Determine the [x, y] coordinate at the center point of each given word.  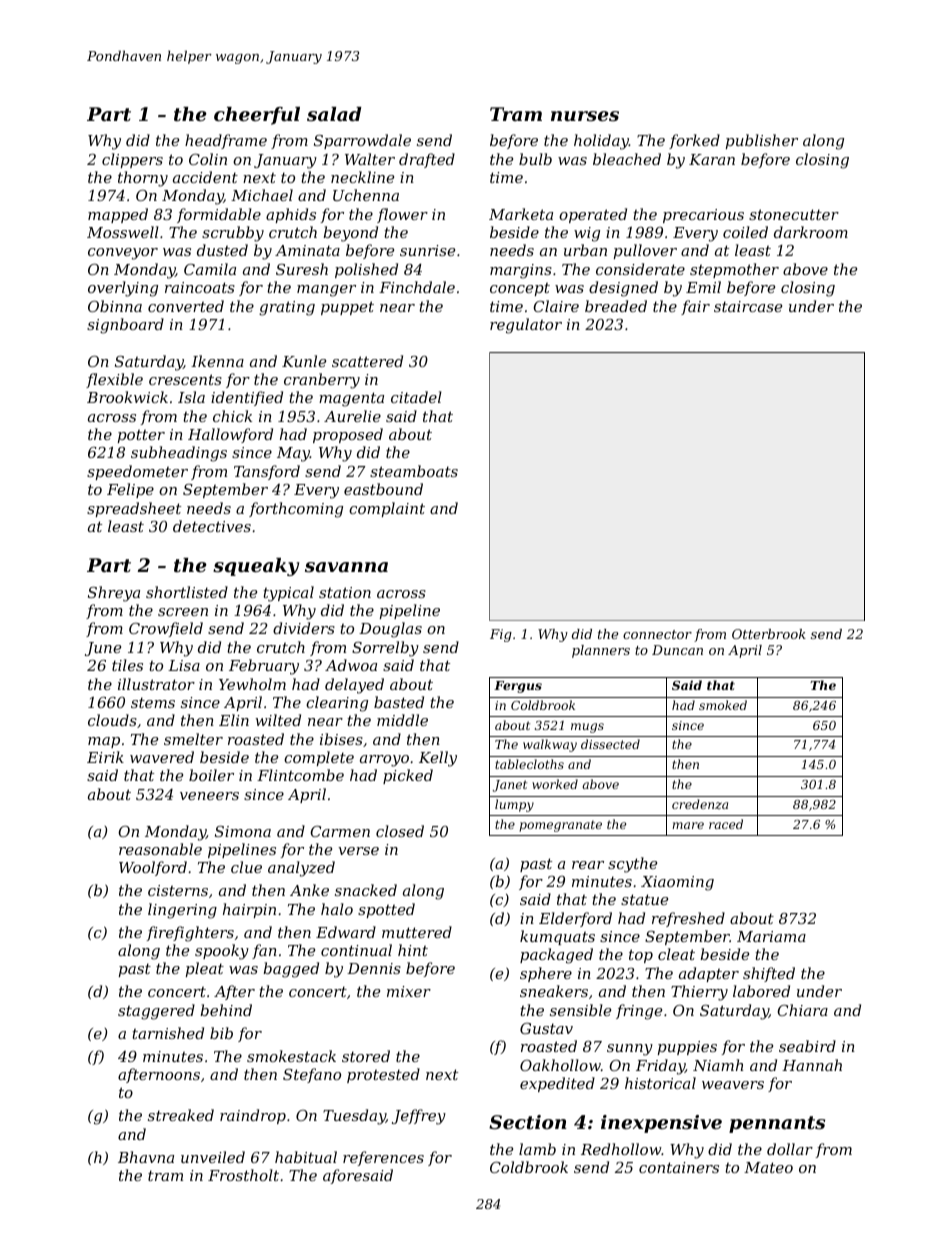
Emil [703, 287]
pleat [205, 969]
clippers [132, 160]
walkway [550, 745]
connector [657, 634]
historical [660, 1083]
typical [288, 594]
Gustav [546, 1028]
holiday [601, 142]
